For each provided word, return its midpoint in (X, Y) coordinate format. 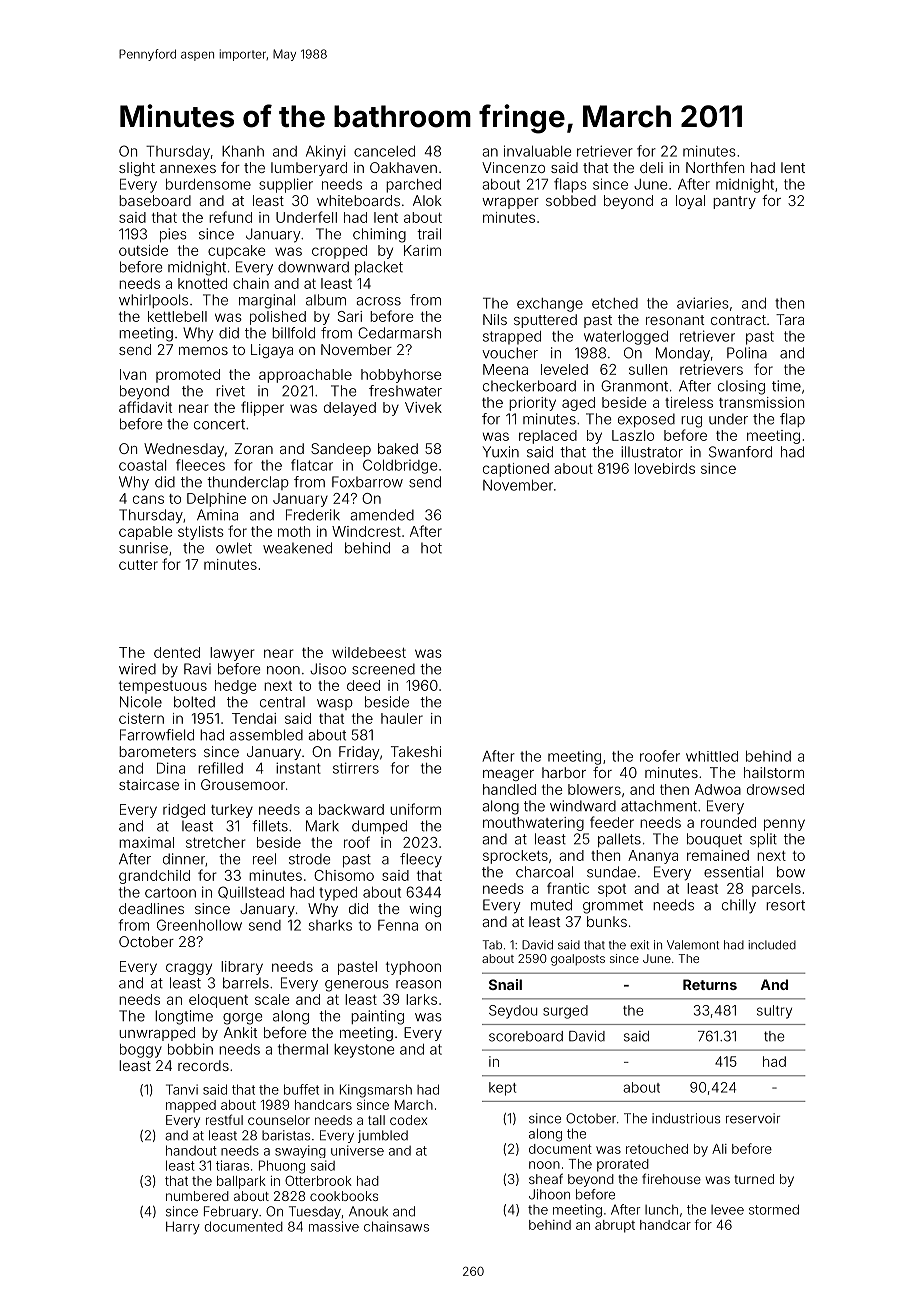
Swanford (740, 452)
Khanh (243, 151)
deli (651, 167)
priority (532, 404)
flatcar (312, 465)
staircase (149, 784)
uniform (415, 809)
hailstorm (774, 772)
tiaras (232, 1165)
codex (408, 1120)
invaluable (537, 151)
